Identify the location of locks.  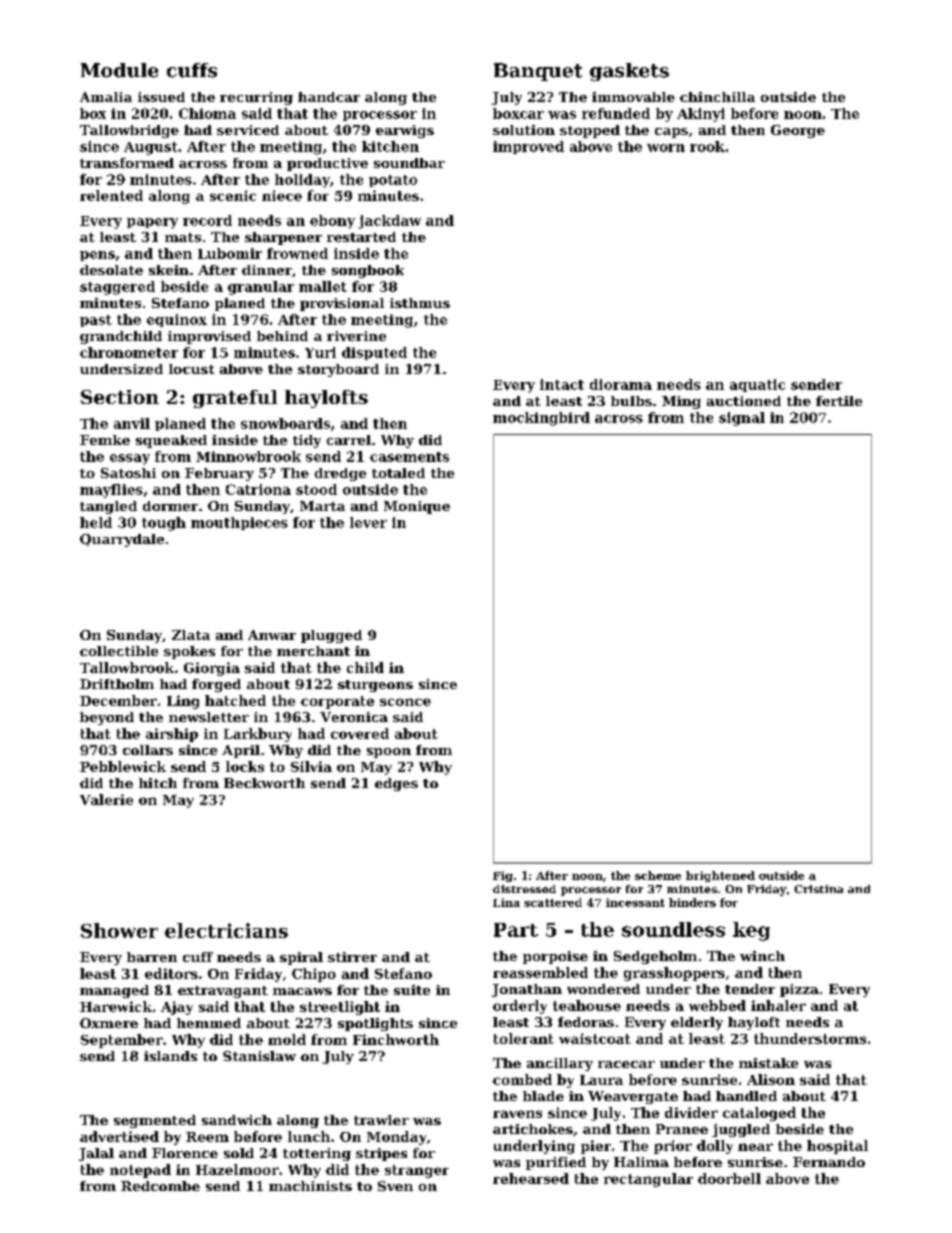
(245, 766).
